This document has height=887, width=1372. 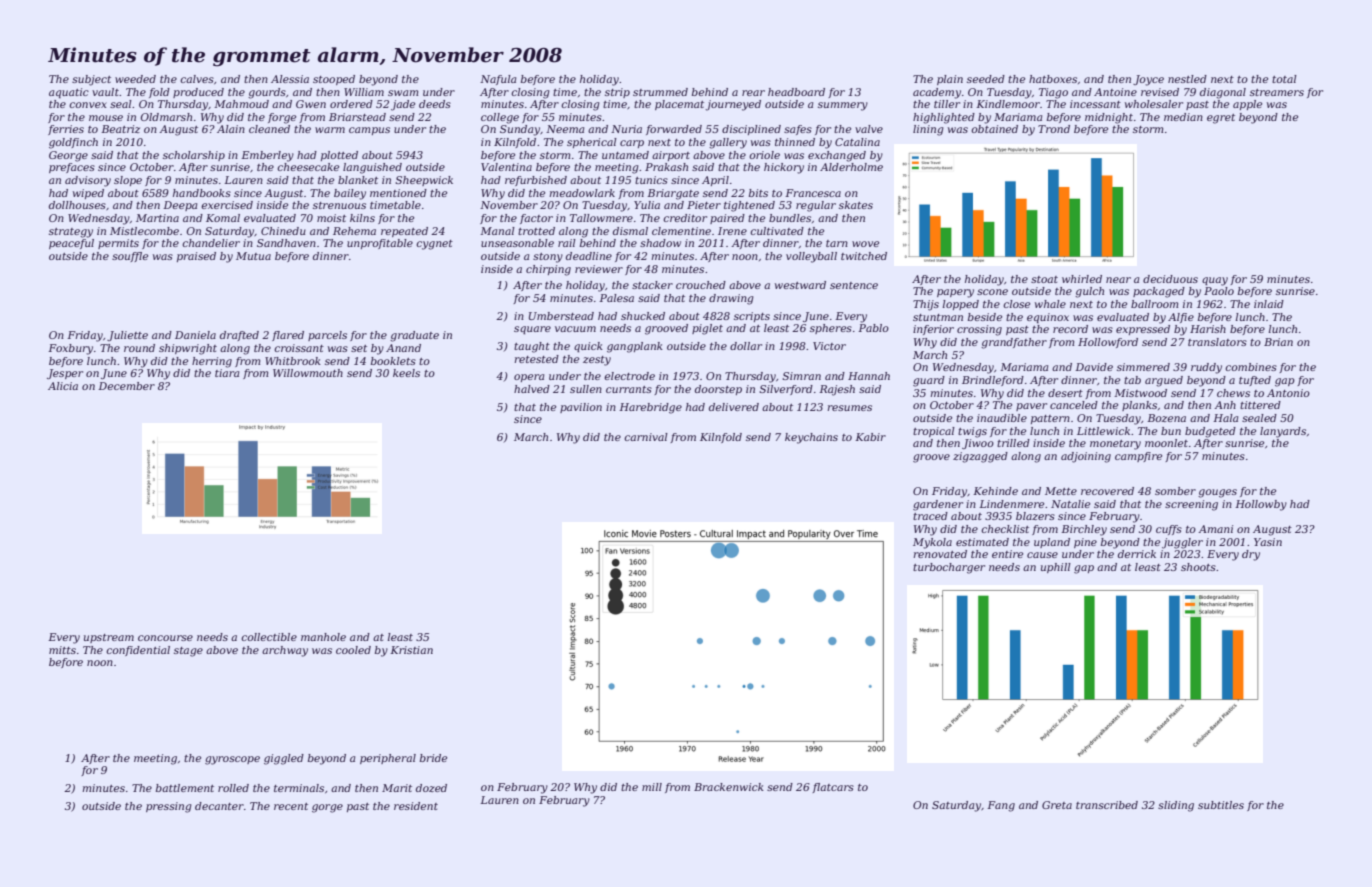 What do you see at coordinates (746, 346) in the document?
I see `dollar` at bounding box center [746, 346].
